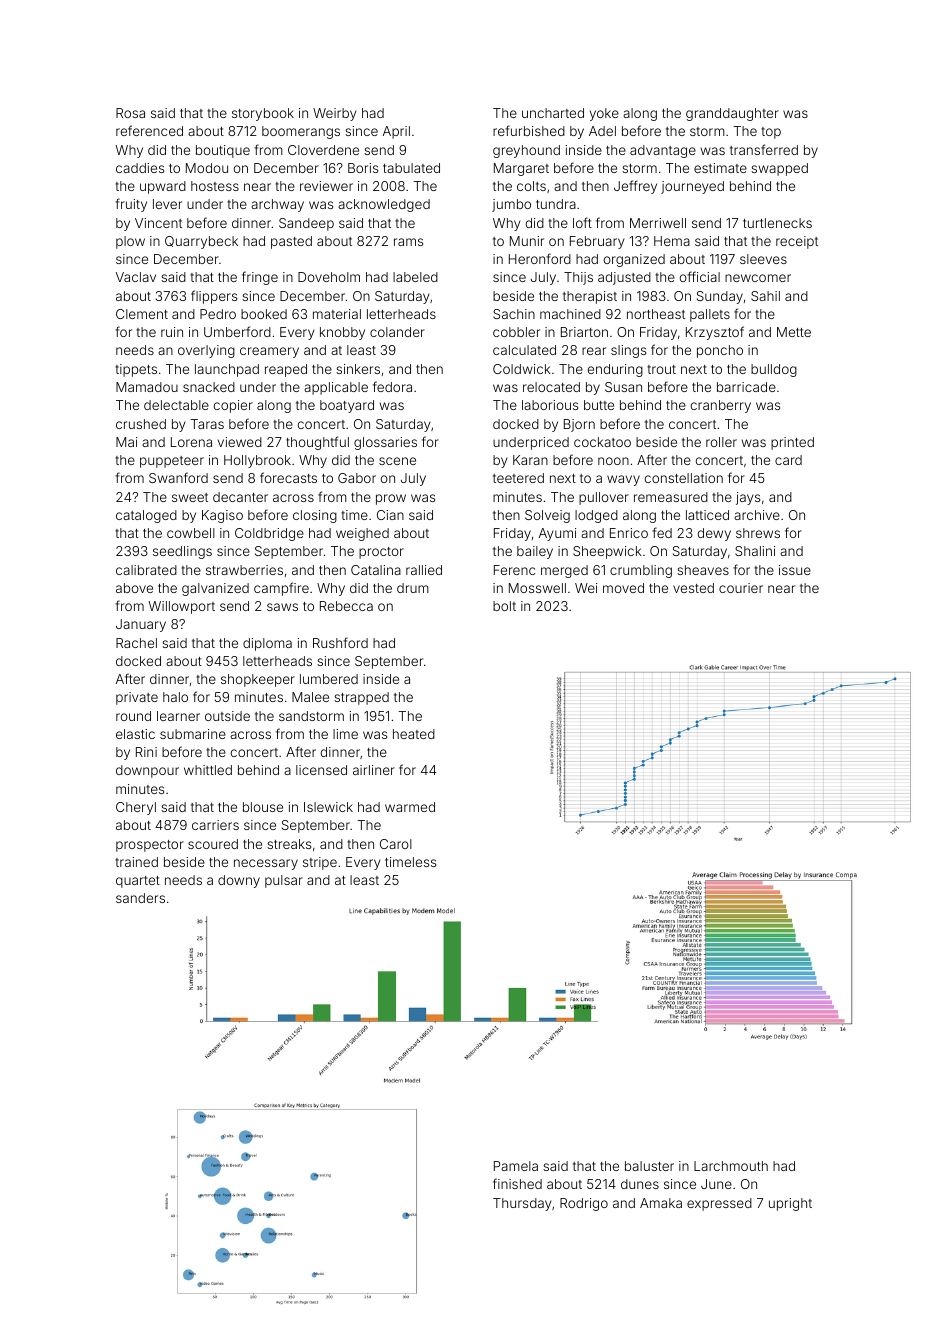 The image size is (937, 1332). I want to click on finished, so click(517, 1183).
